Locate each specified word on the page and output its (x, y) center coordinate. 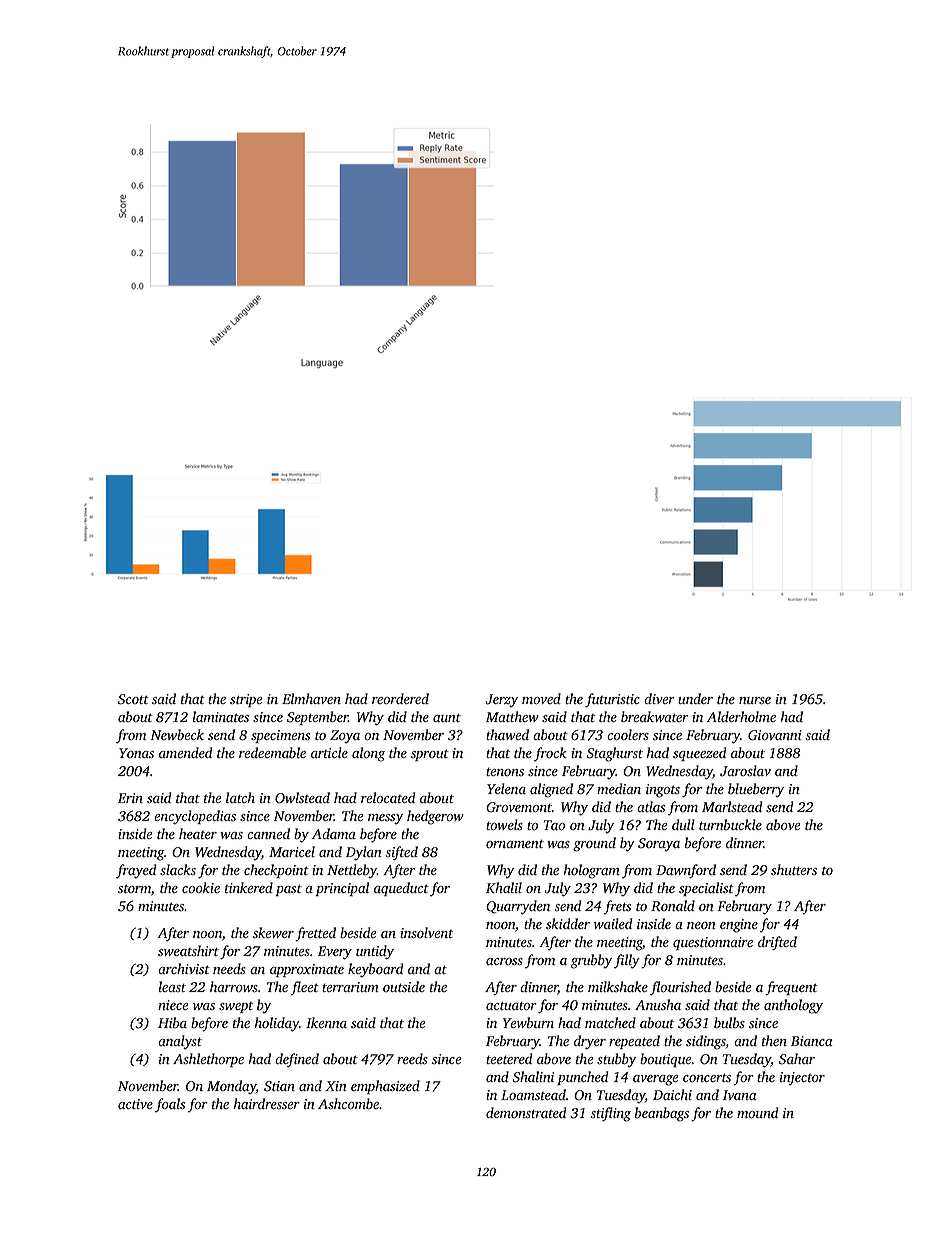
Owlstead (302, 798)
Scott (133, 699)
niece (173, 1005)
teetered (509, 1058)
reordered (400, 699)
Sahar (797, 1059)
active (135, 1104)
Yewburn (528, 1022)
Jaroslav (745, 771)
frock (550, 754)
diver (659, 698)
